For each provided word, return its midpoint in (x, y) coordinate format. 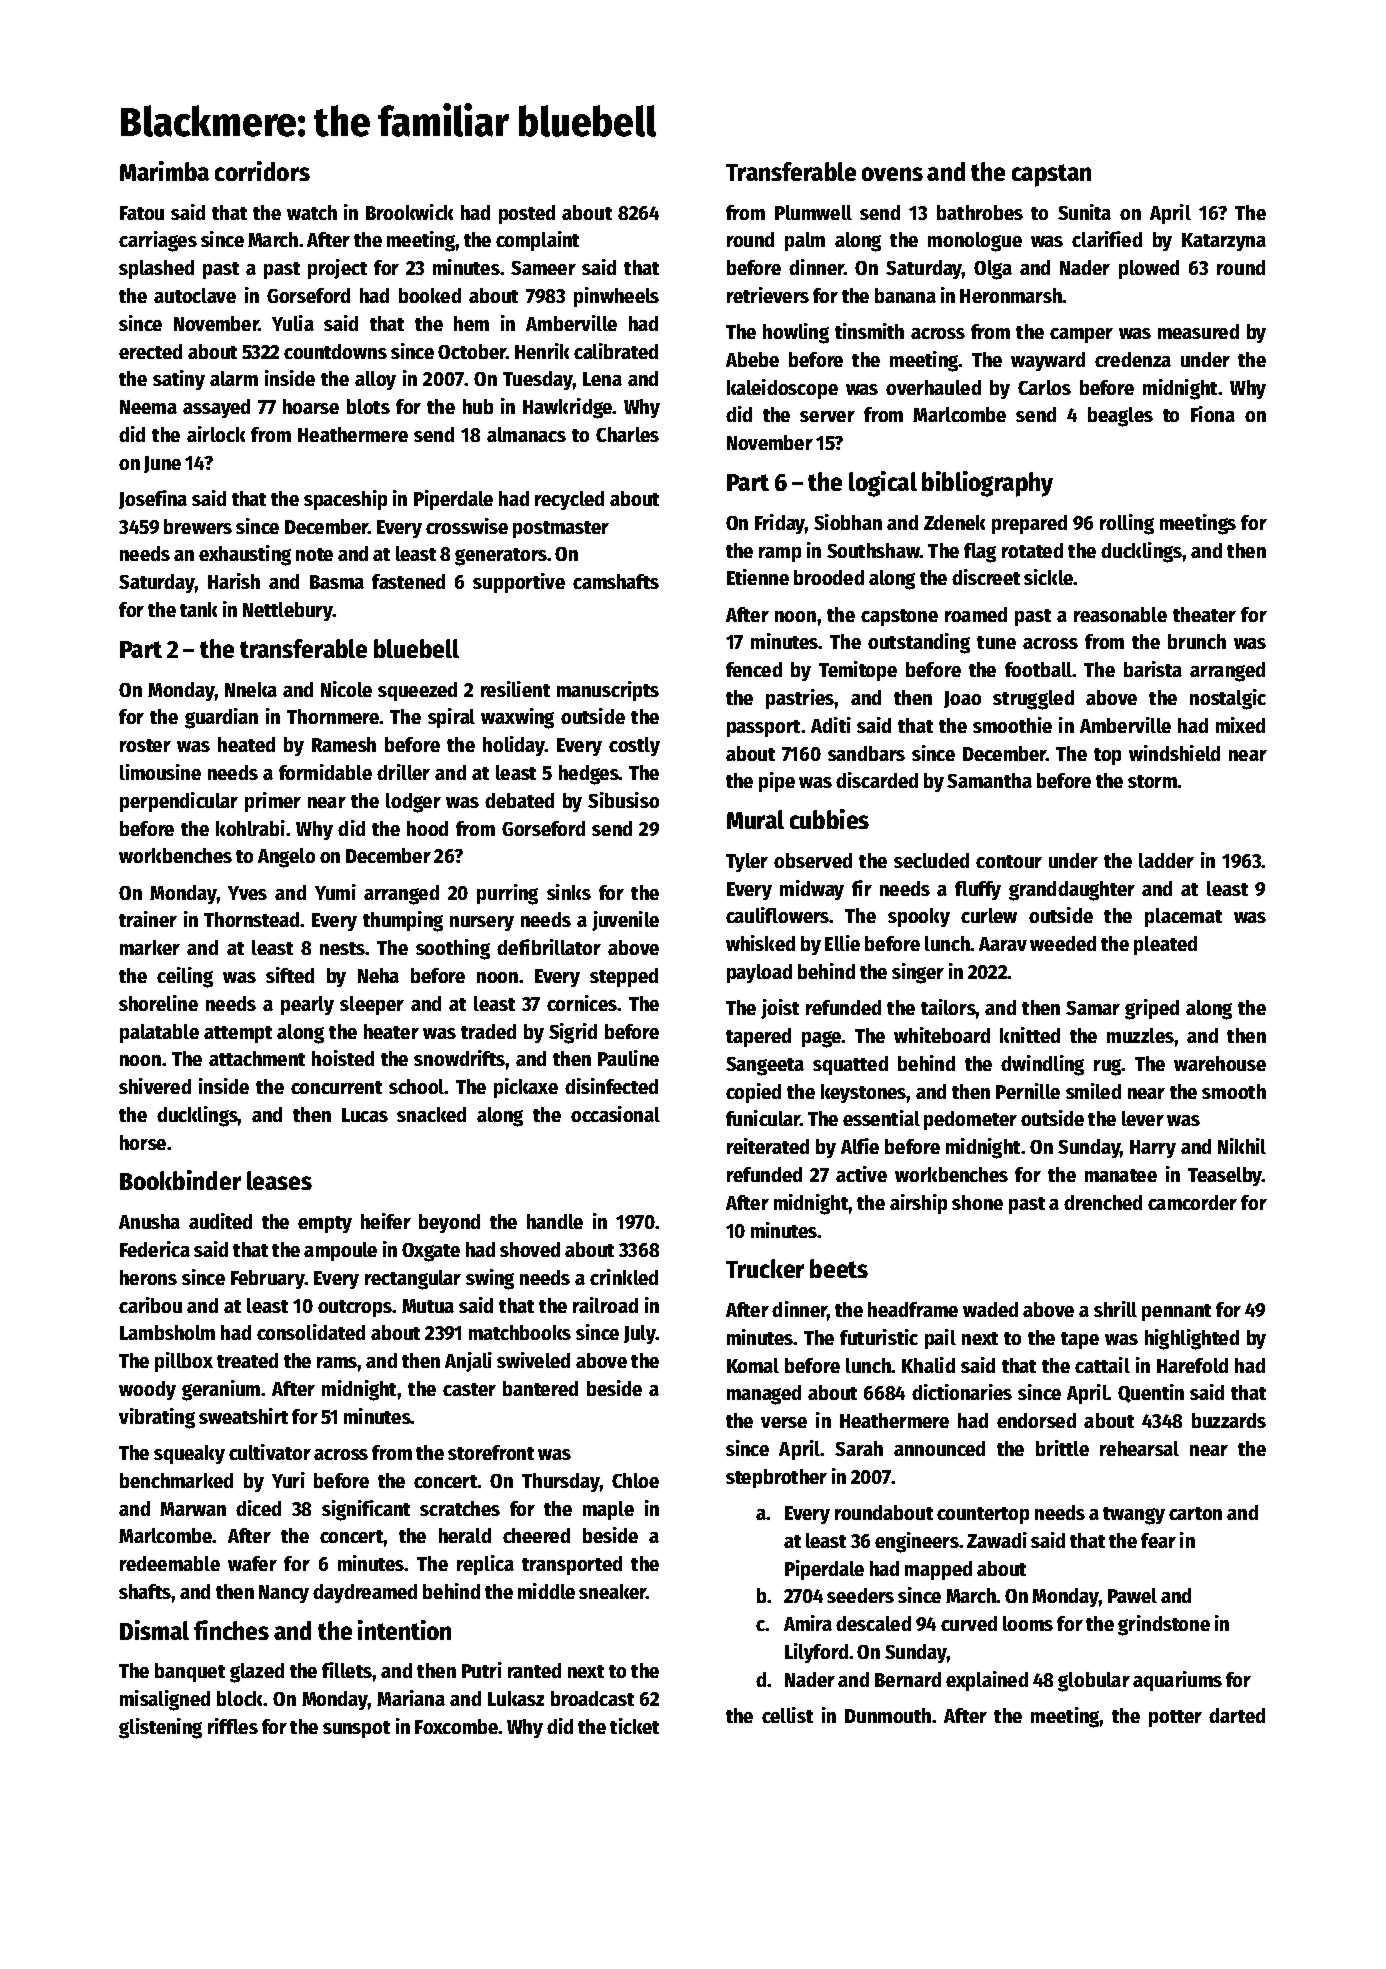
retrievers (768, 295)
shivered (155, 1086)
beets (839, 1268)
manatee (1121, 1175)
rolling (1127, 524)
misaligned (165, 1700)
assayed (216, 408)
